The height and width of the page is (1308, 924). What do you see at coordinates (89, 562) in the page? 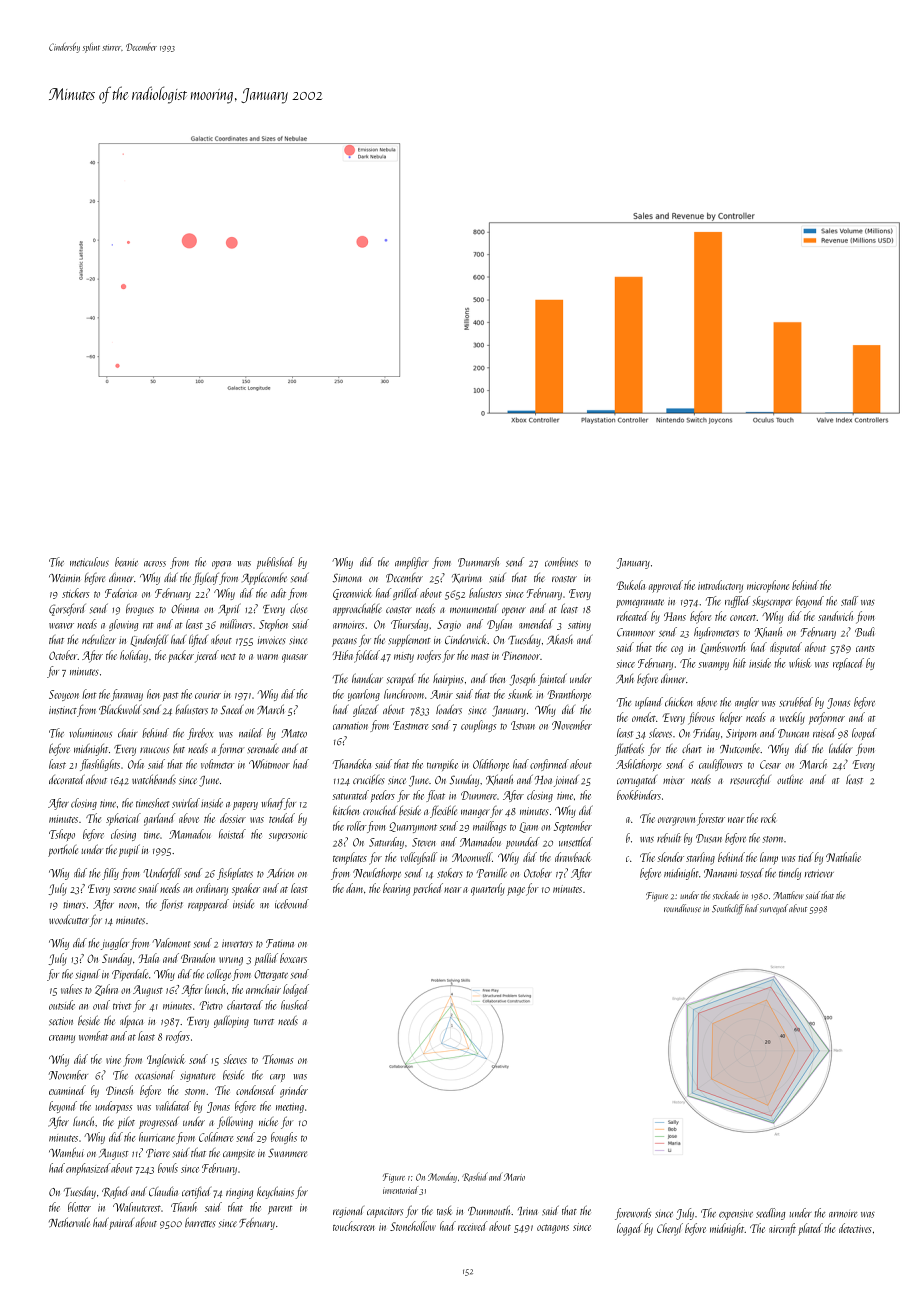
I see `meticulous` at bounding box center [89, 562].
